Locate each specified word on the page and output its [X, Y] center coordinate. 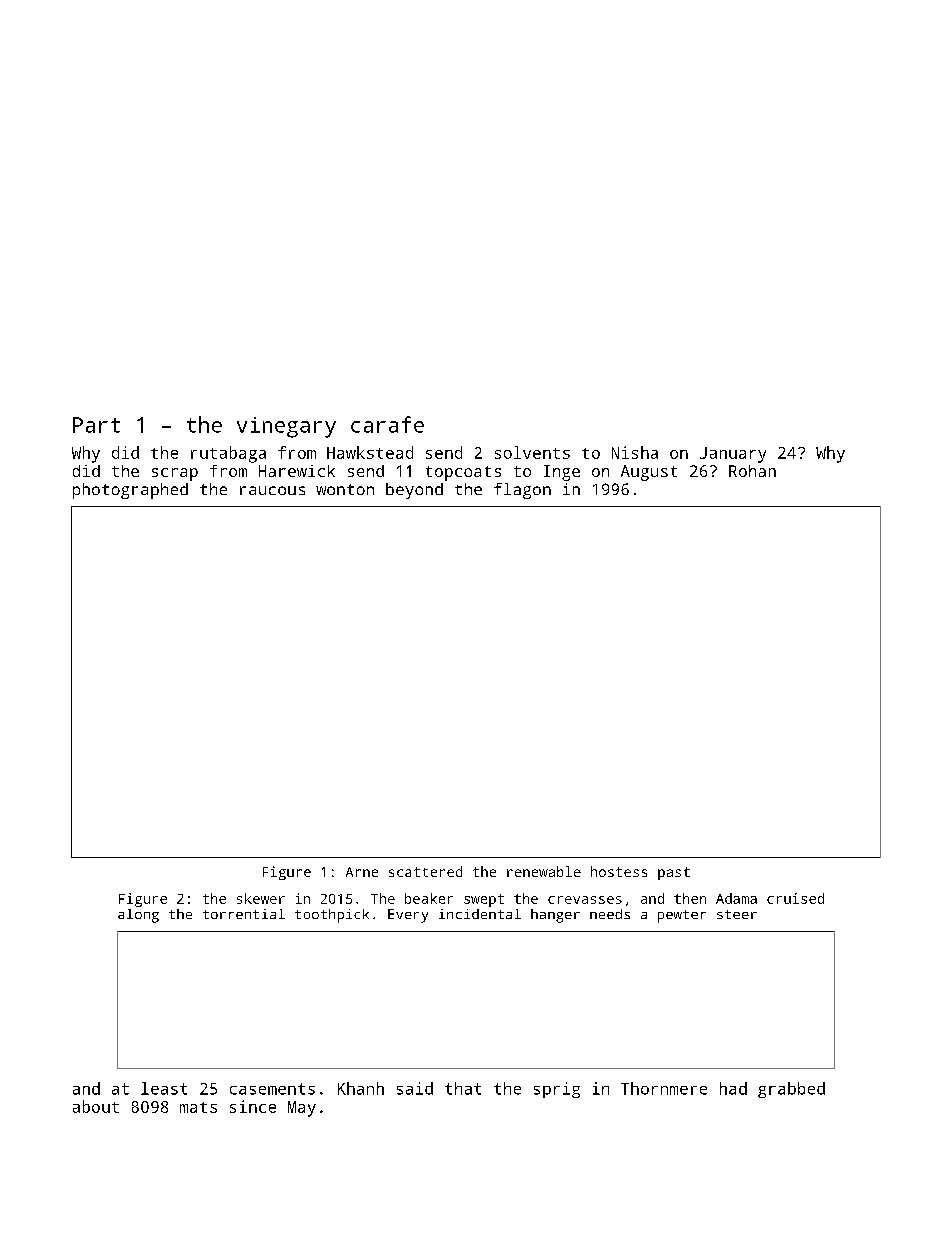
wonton [345, 489]
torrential [244, 914]
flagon [522, 491]
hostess [619, 871]
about [96, 1106]
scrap [175, 474]
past [674, 873]
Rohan [752, 471]
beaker [429, 898]
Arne [362, 872]
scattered [425, 871]
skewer [261, 898]
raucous [272, 490]
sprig [557, 1090]
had [733, 1088]
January [733, 455]
